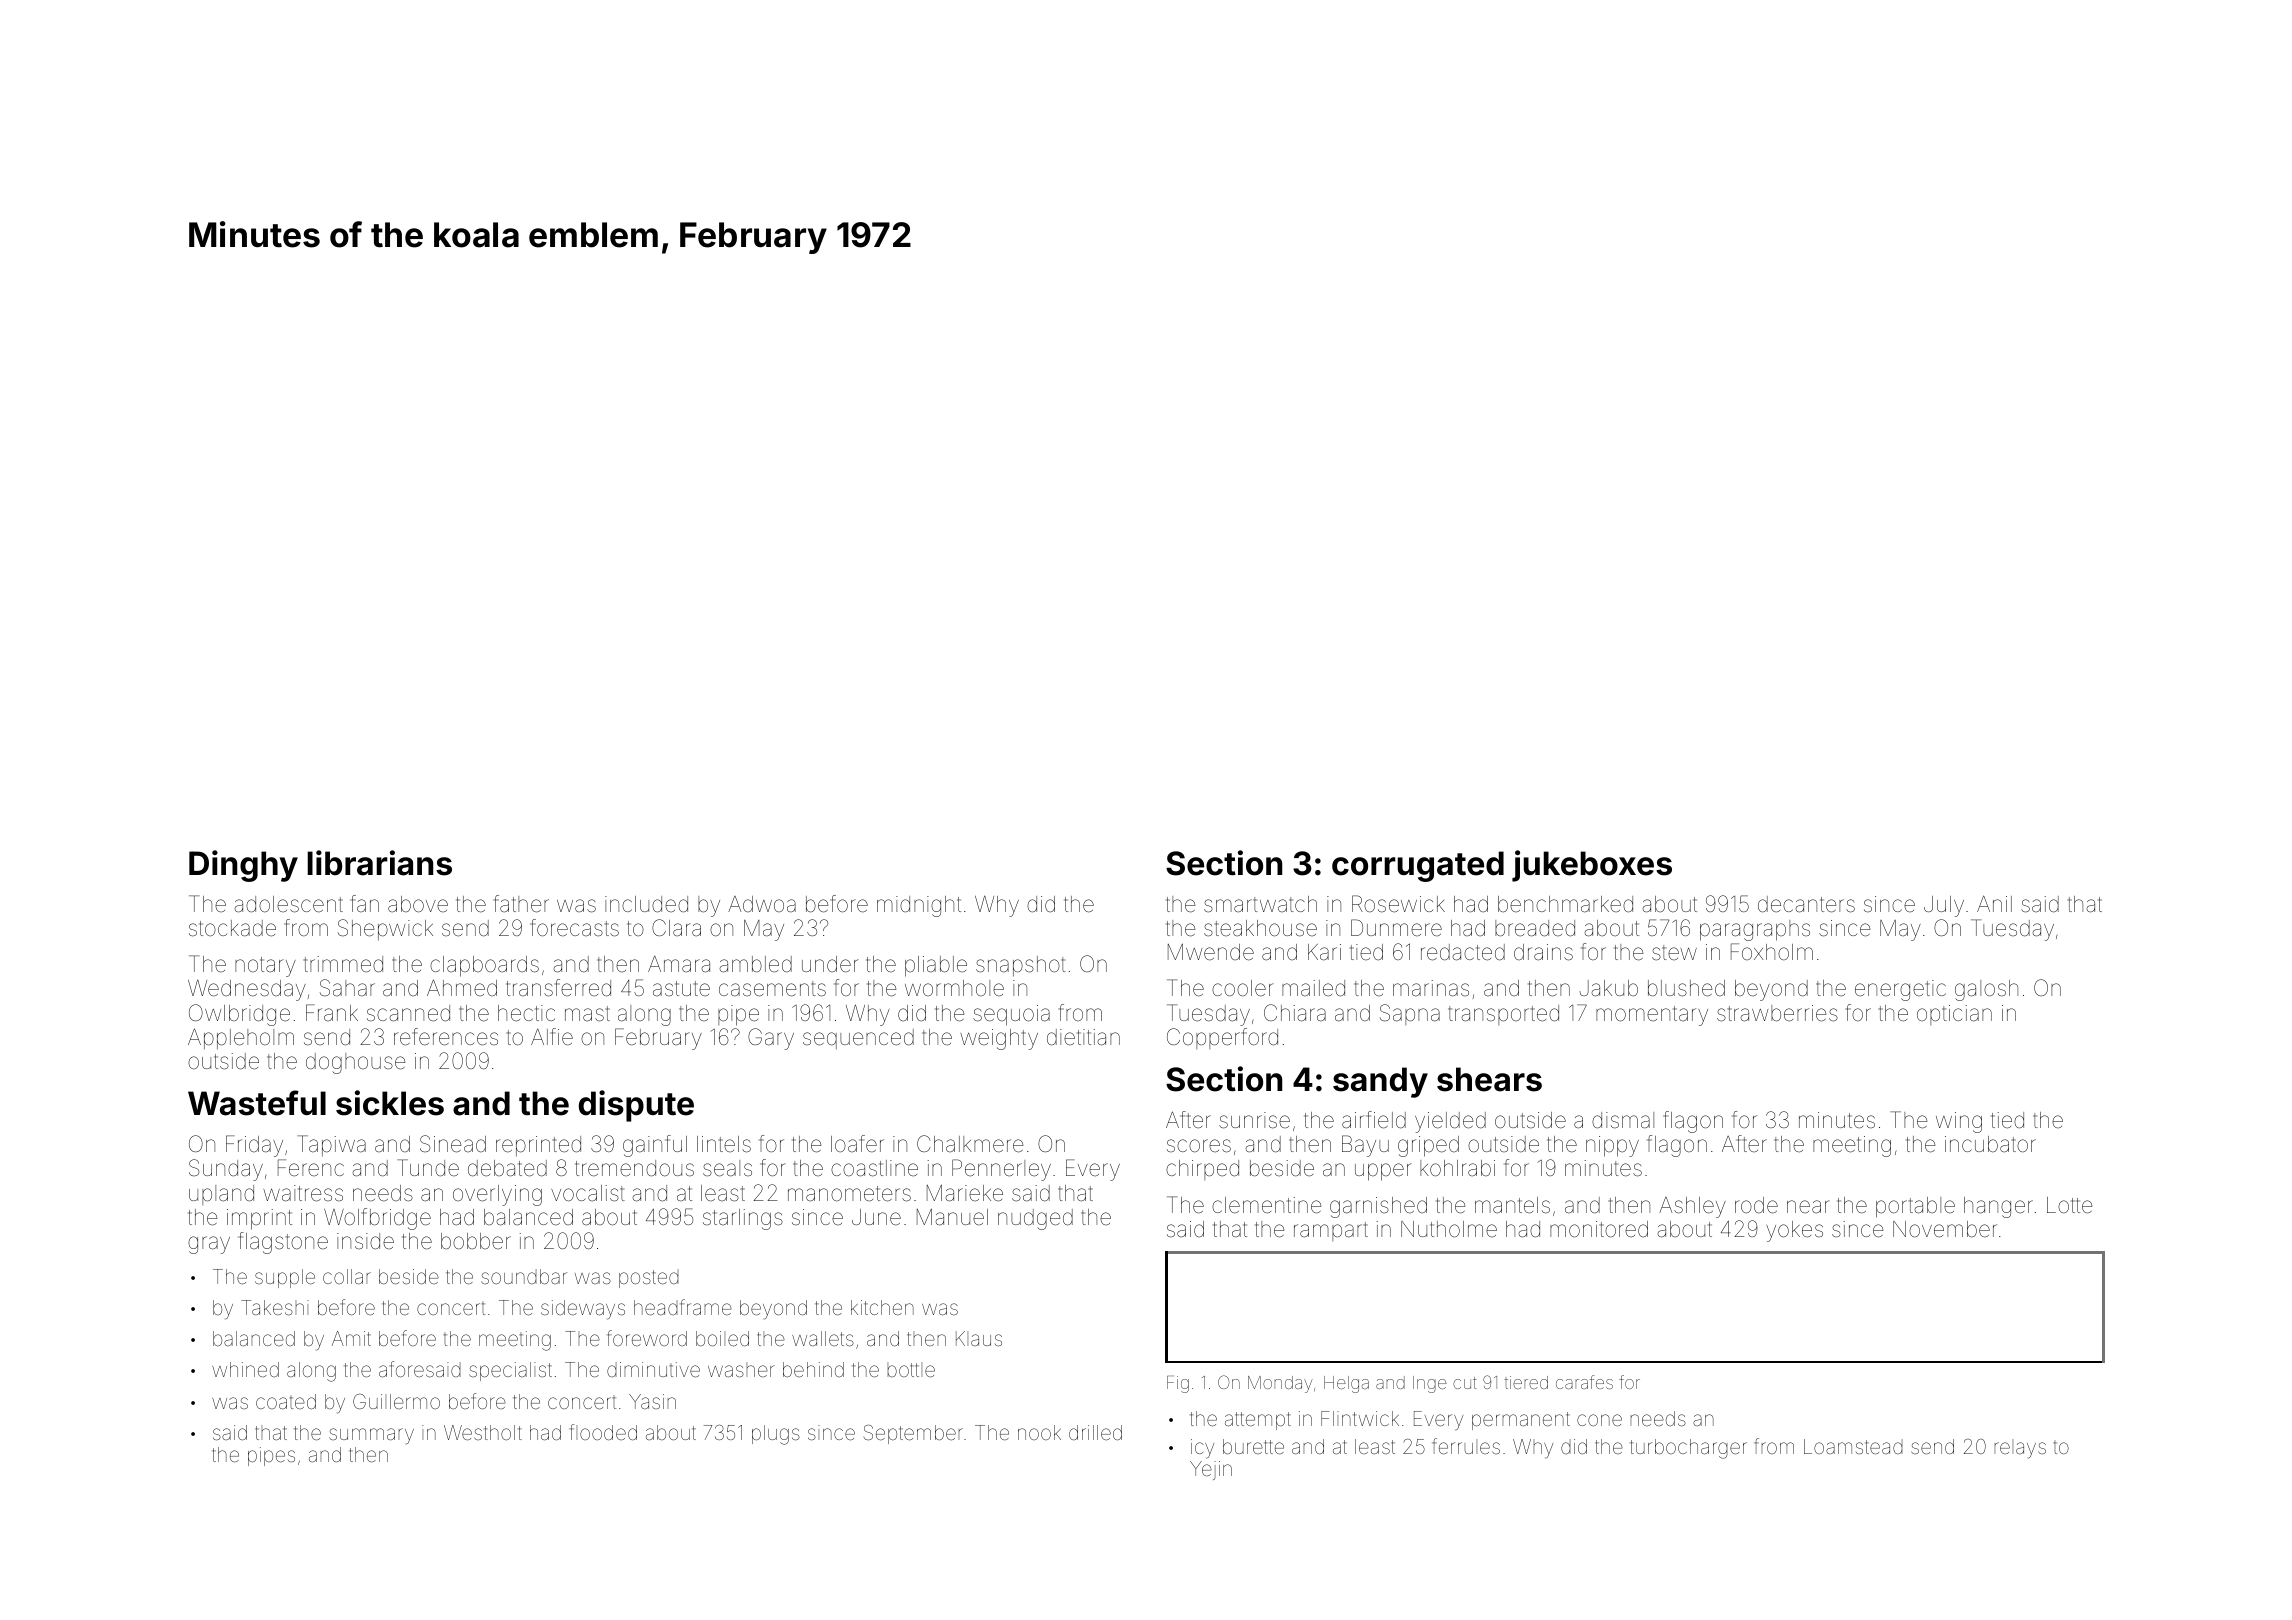  I want to click on Flintwick, so click(1360, 1418).
